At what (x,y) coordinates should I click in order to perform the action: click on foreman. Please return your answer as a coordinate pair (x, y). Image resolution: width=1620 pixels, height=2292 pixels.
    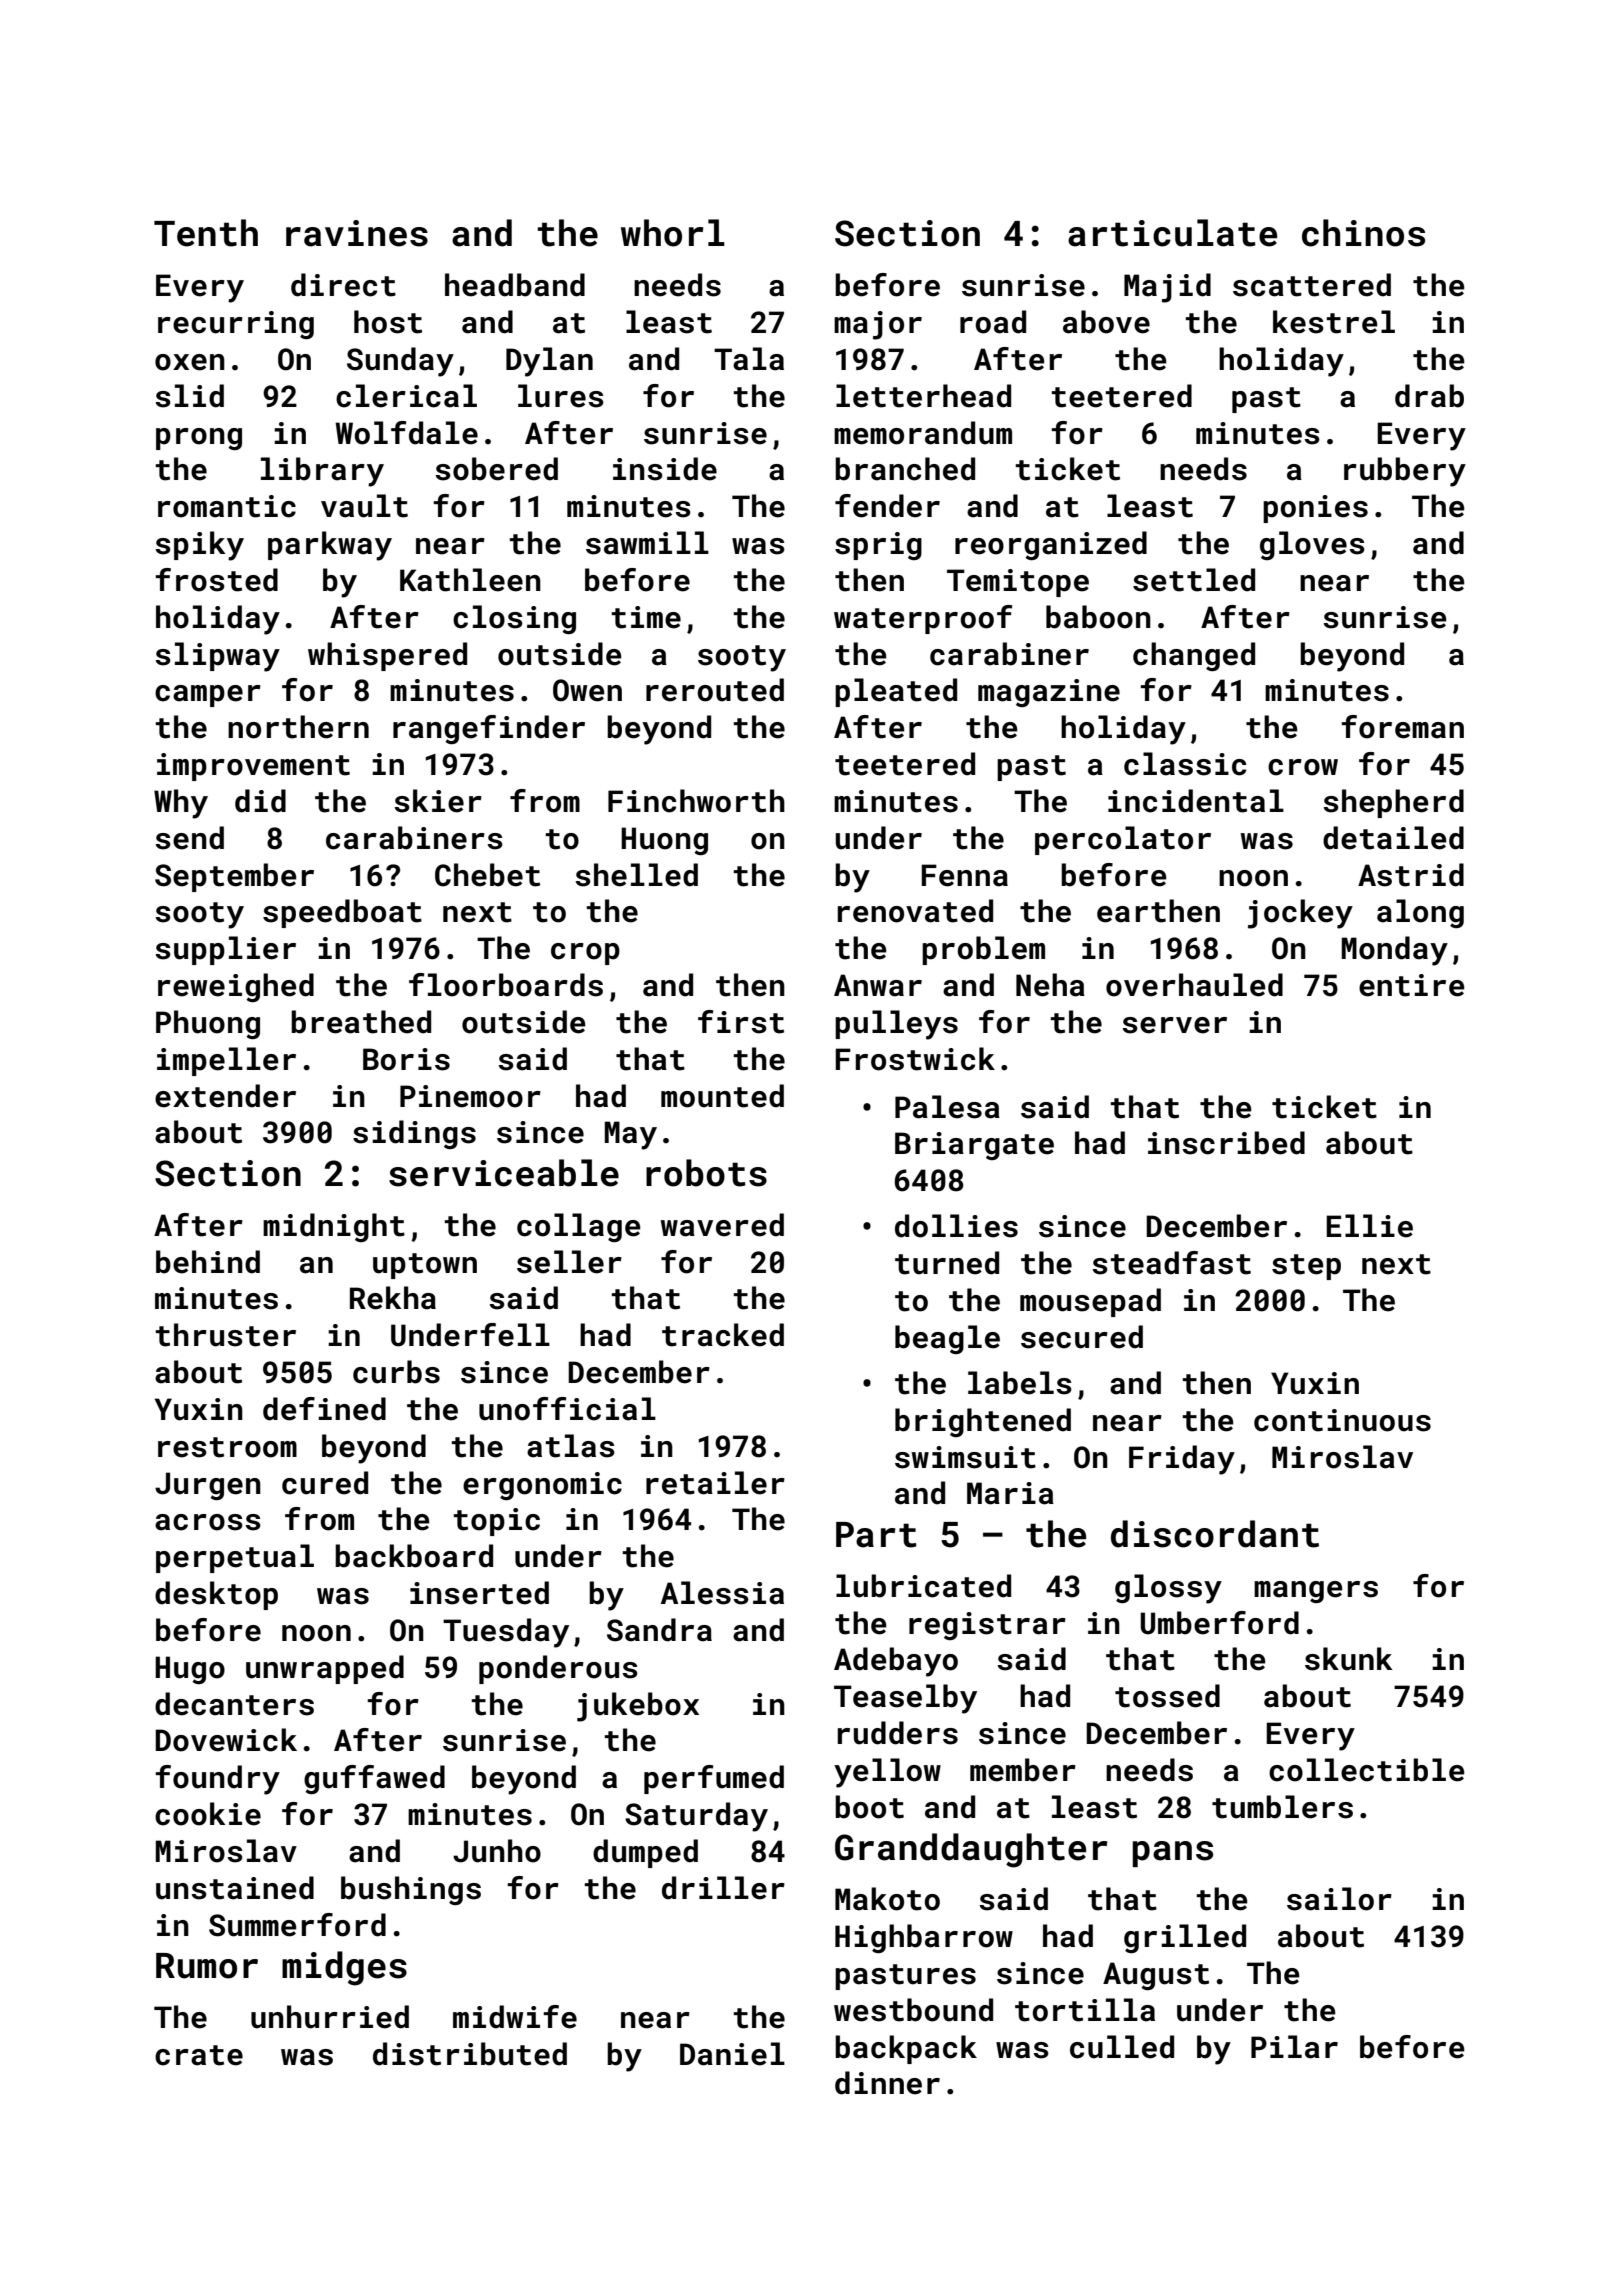
    Looking at the image, I should click on (1402, 727).
